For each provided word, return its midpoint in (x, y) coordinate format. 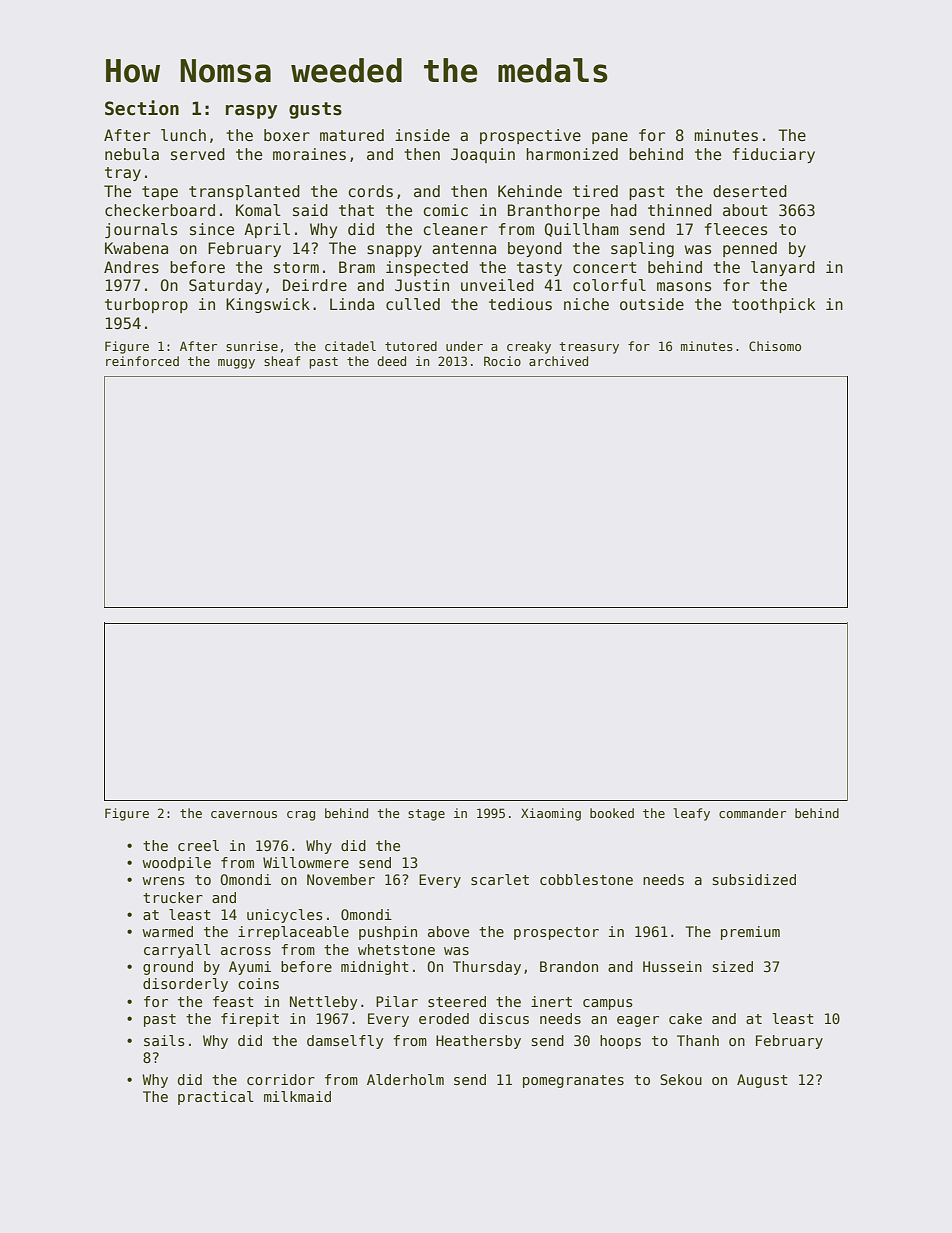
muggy (236, 364)
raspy (252, 112)
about (745, 210)
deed (391, 361)
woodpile (176, 864)
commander (752, 813)
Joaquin (483, 155)
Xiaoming (551, 814)
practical (216, 1098)
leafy (691, 814)
